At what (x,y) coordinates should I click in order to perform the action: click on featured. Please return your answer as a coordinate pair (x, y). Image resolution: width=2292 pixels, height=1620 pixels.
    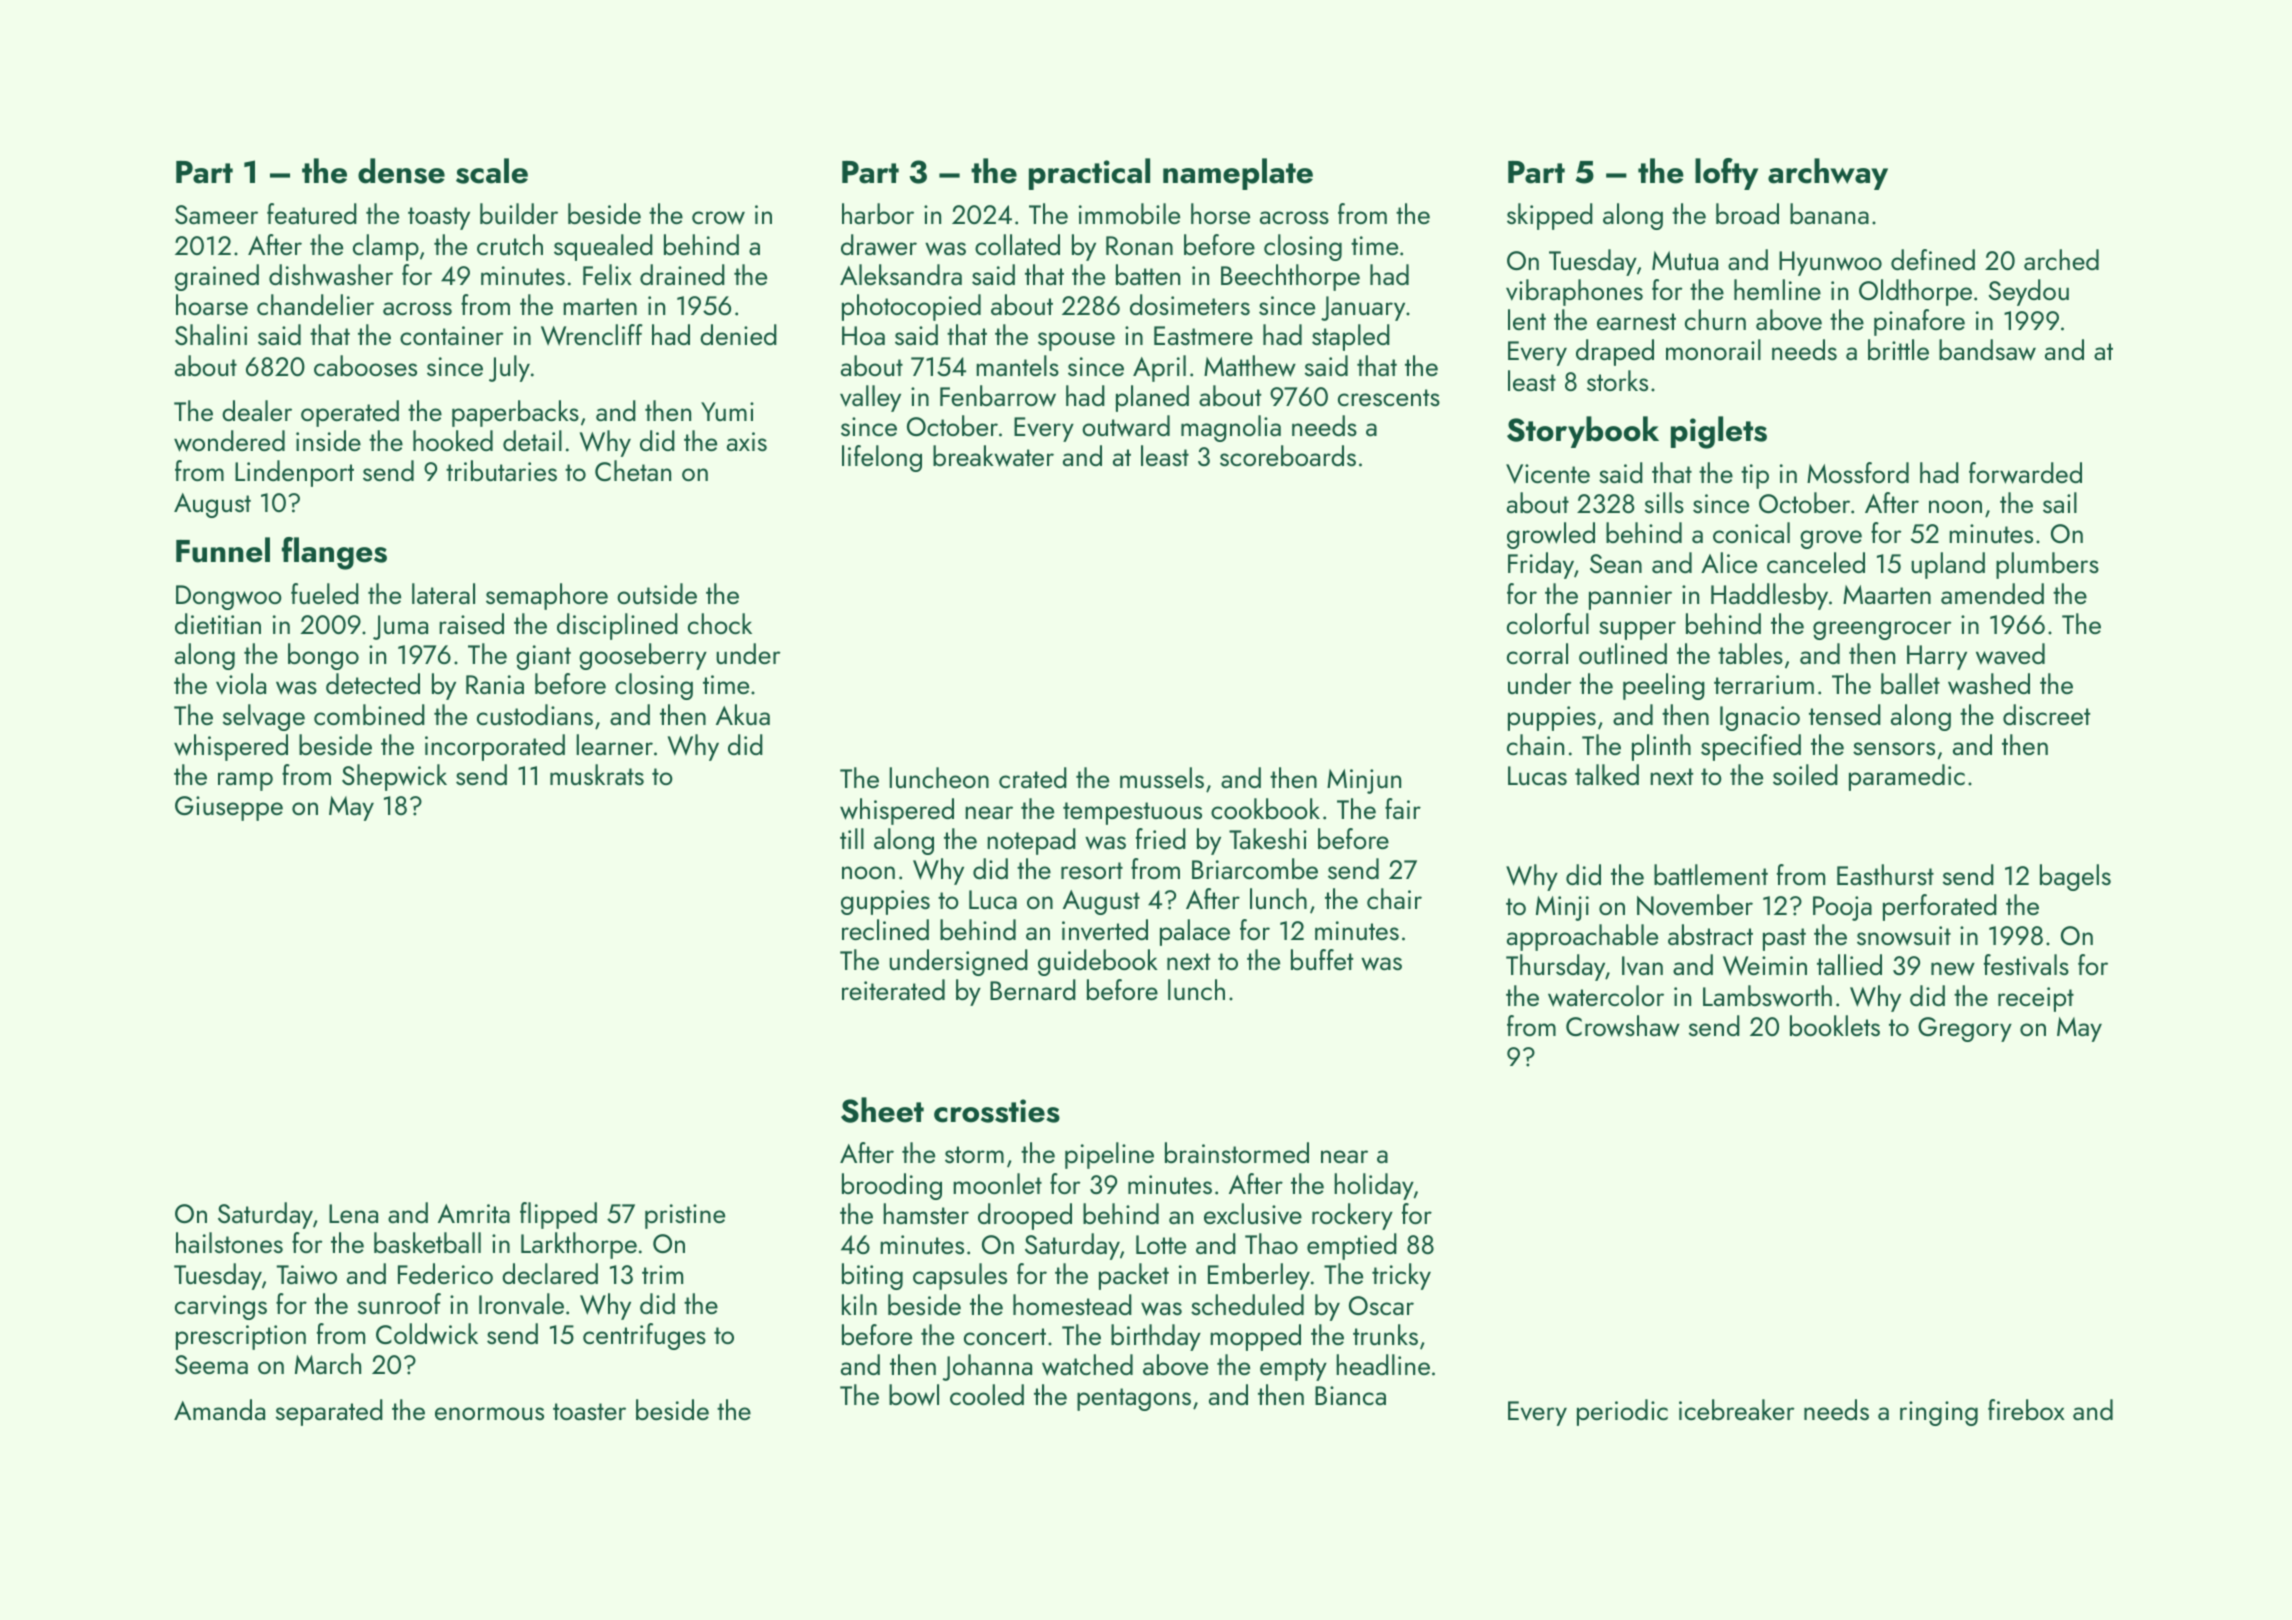
    Looking at the image, I should click on (312, 213).
